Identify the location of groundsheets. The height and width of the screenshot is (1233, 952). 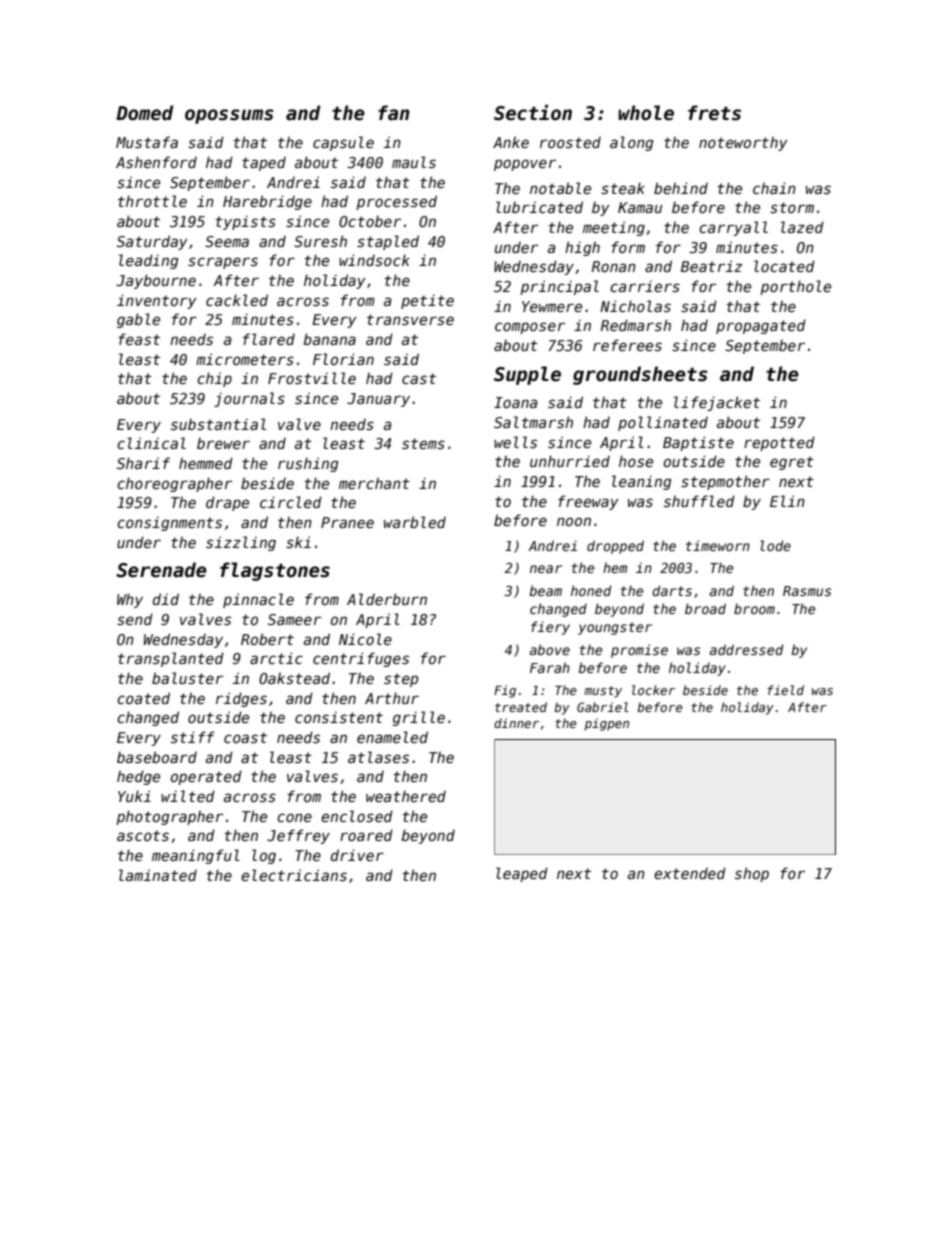
(640, 375).
